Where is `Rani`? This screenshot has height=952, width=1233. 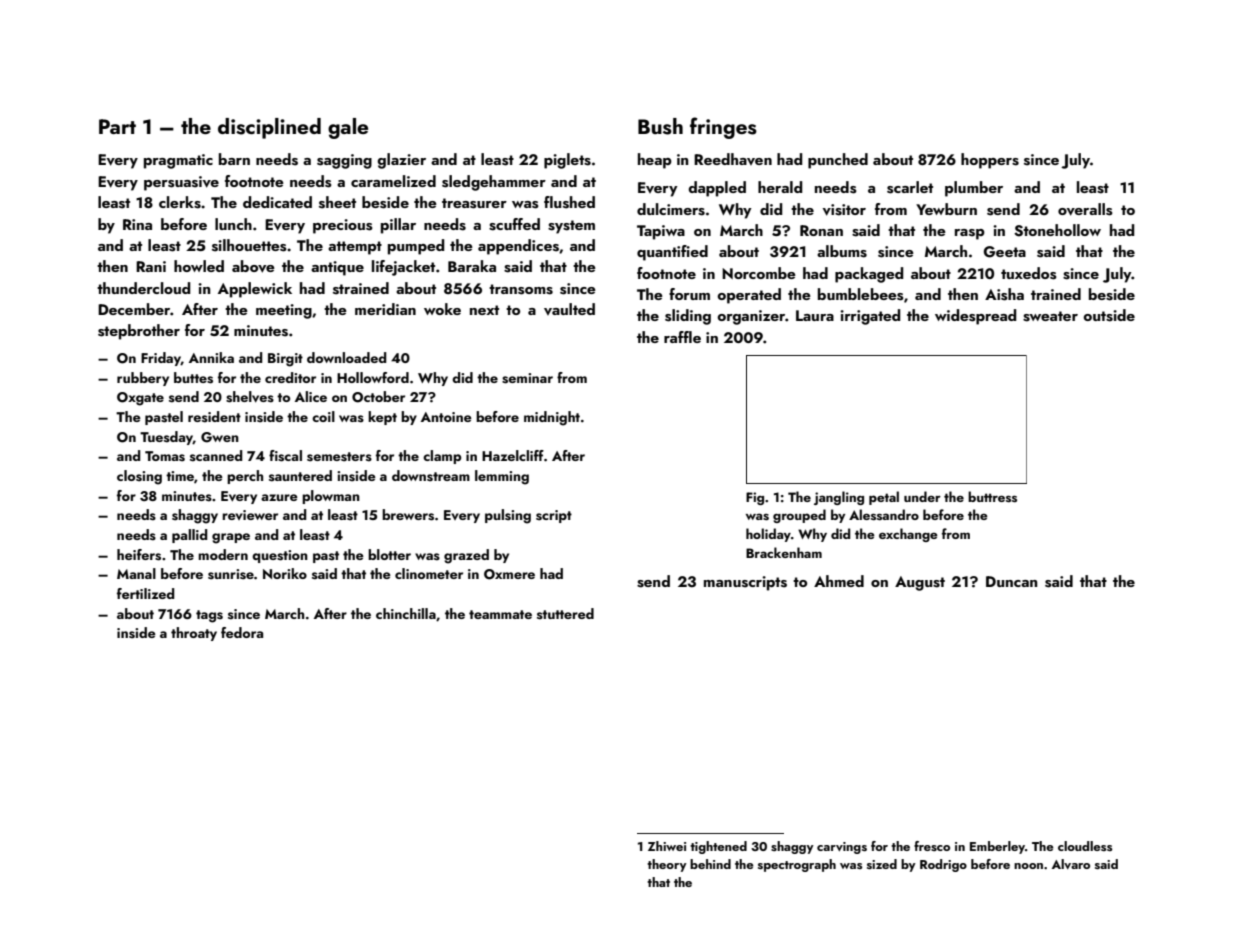
Rani is located at coordinates (151, 266).
